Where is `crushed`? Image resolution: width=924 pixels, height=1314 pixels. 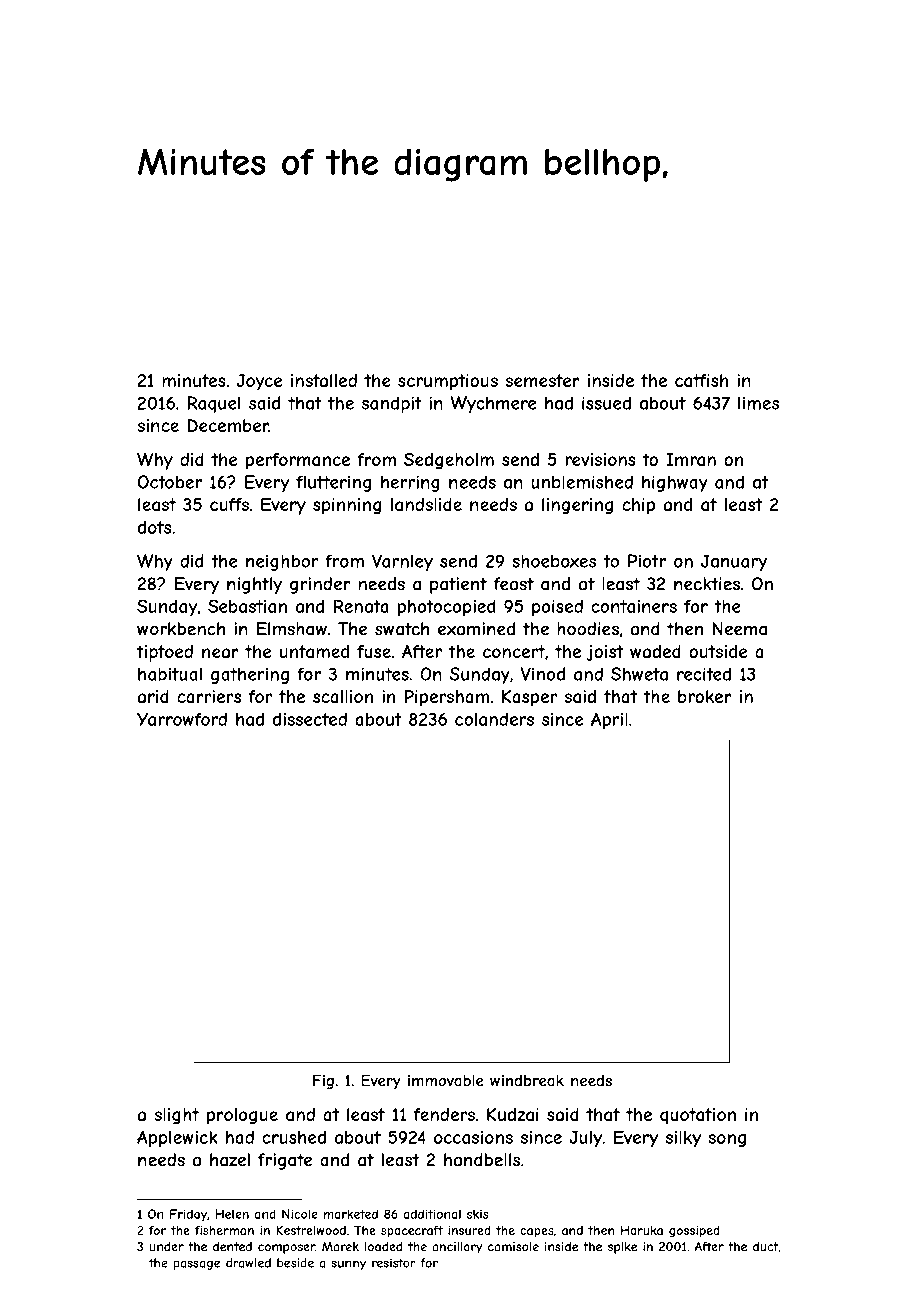
crushed is located at coordinates (294, 1137).
